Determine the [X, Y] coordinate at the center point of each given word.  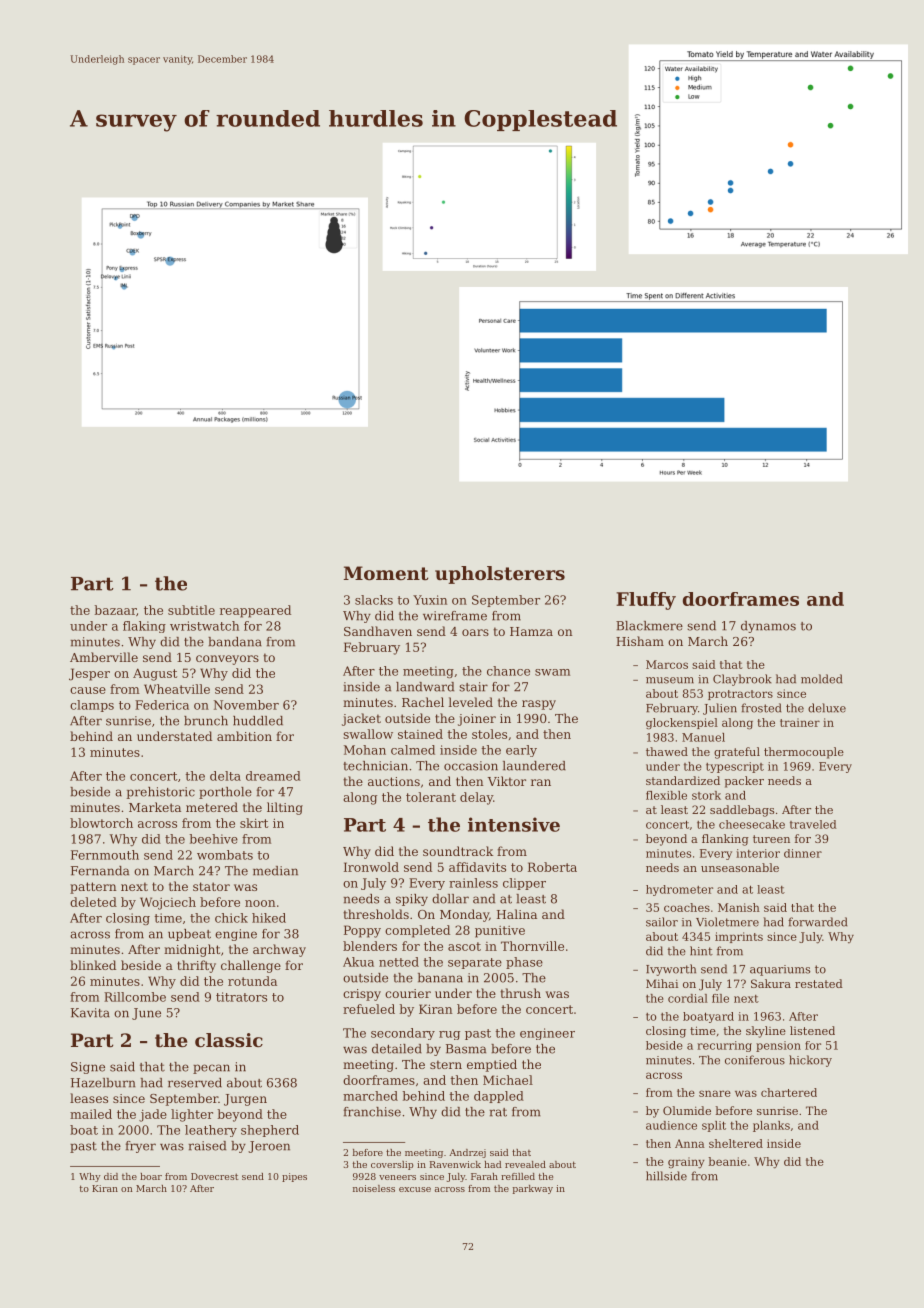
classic [229, 1040]
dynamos [768, 627]
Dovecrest [215, 1176]
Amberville [104, 657]
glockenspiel [682, 724]
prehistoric [161, 793]
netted [399, 962]
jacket [361, 719]
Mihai [662, 983]
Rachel [423, 702]
